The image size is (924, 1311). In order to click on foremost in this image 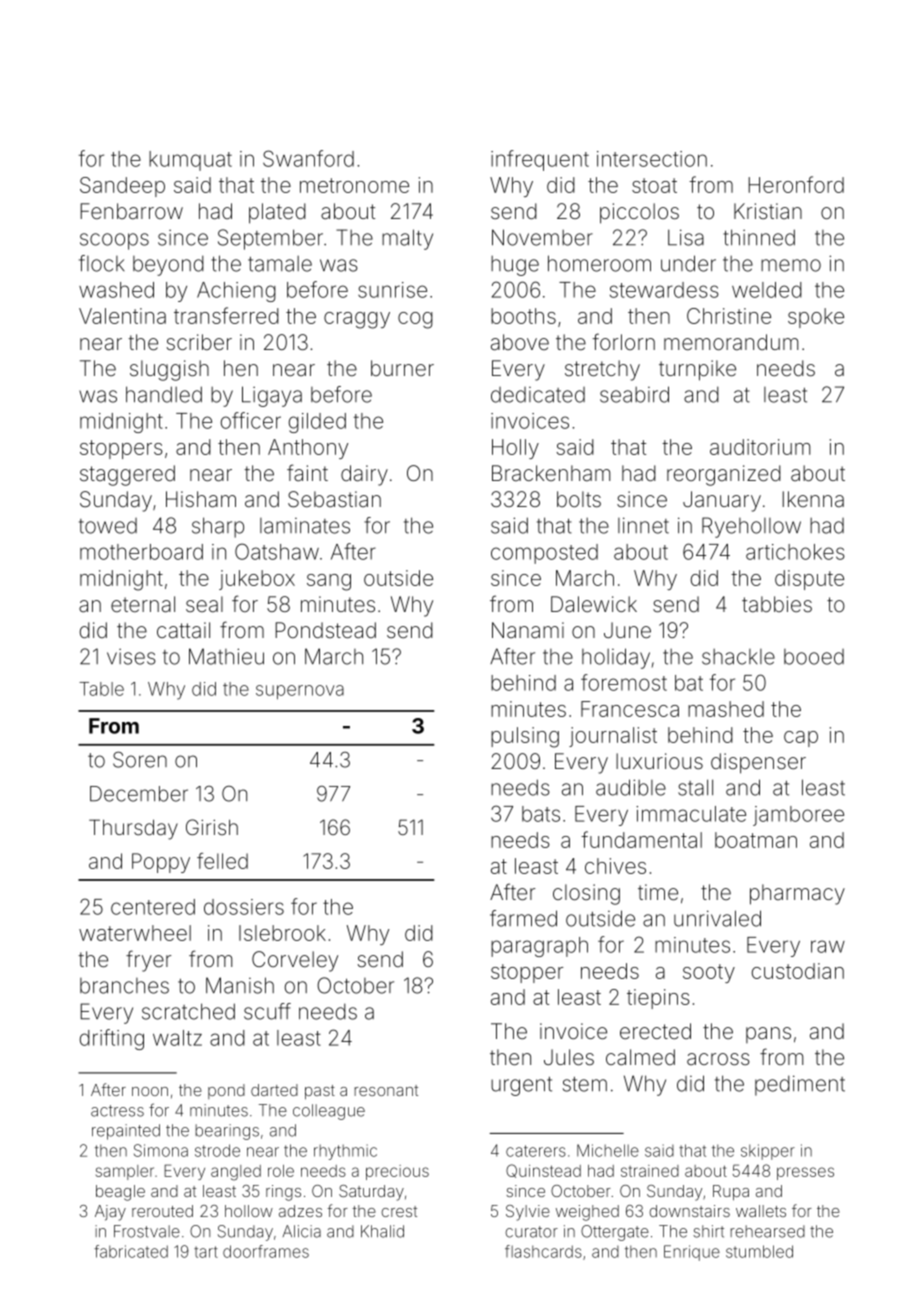, I will do `click(624, 682)`.
